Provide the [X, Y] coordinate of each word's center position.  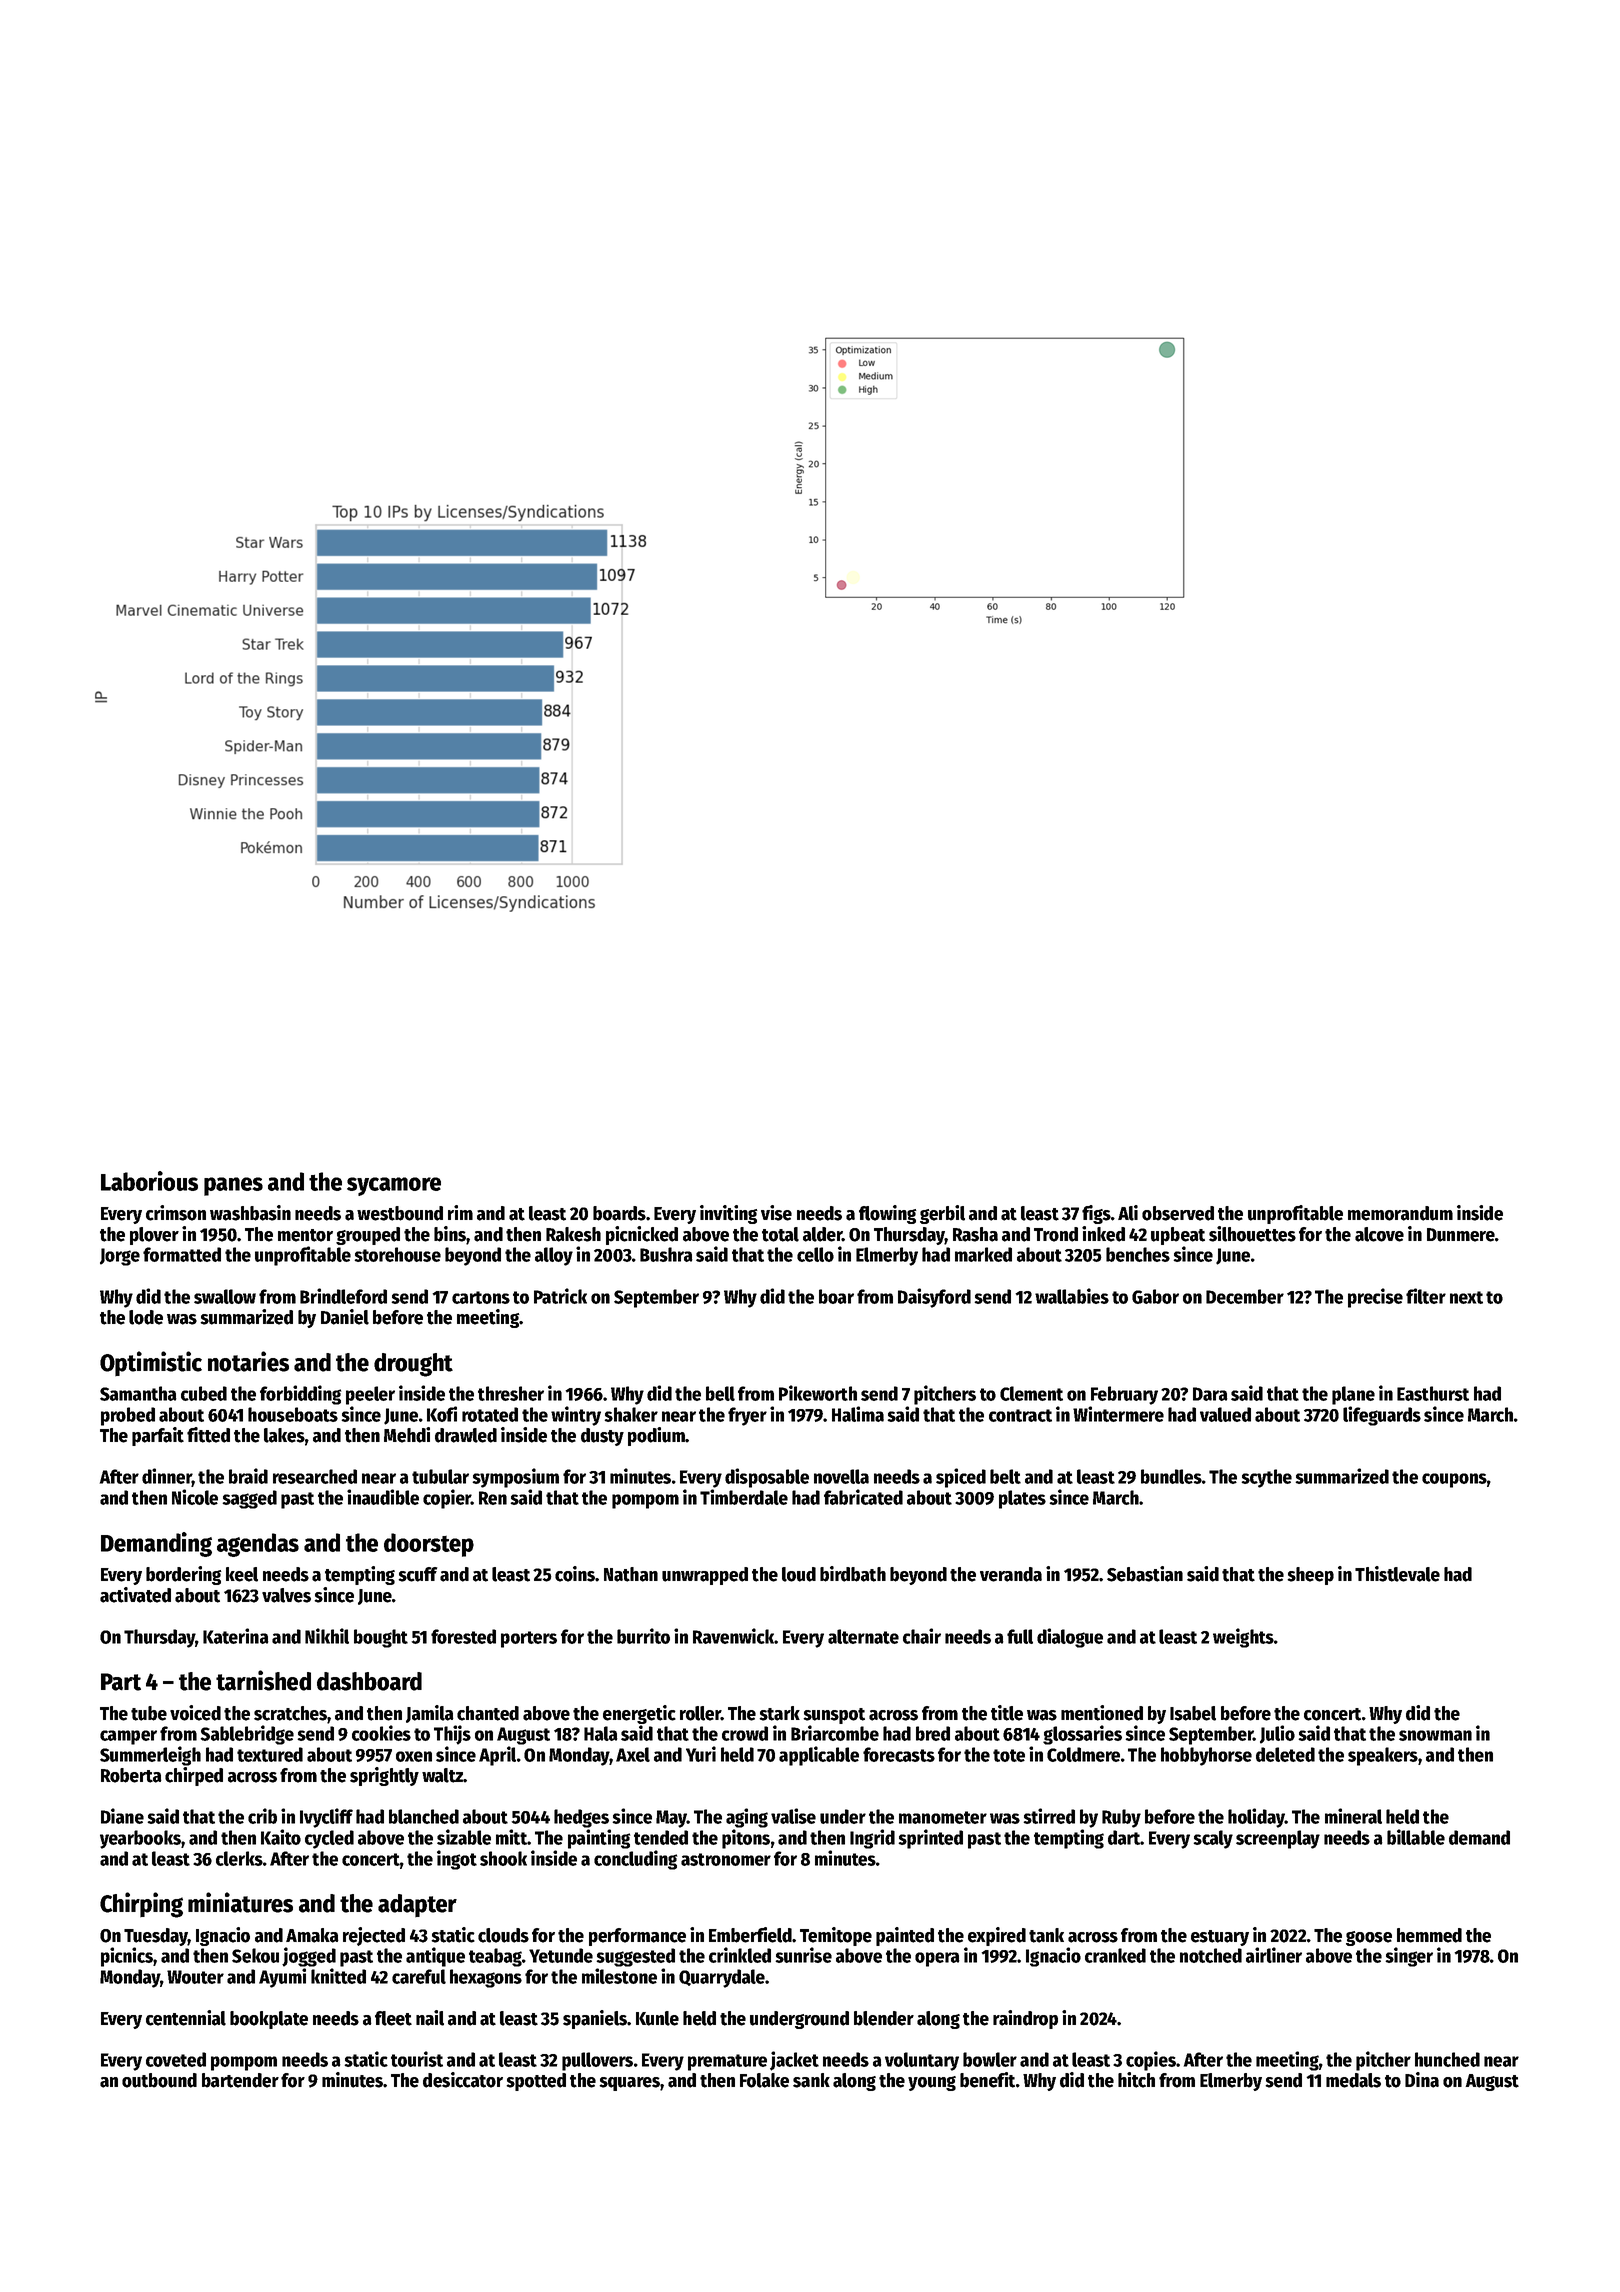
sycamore [394, 1186]
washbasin [250, 1213]
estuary [1220, 1938]
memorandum [1400, 1213]
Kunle [657, 2018]
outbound [159, 2080]
